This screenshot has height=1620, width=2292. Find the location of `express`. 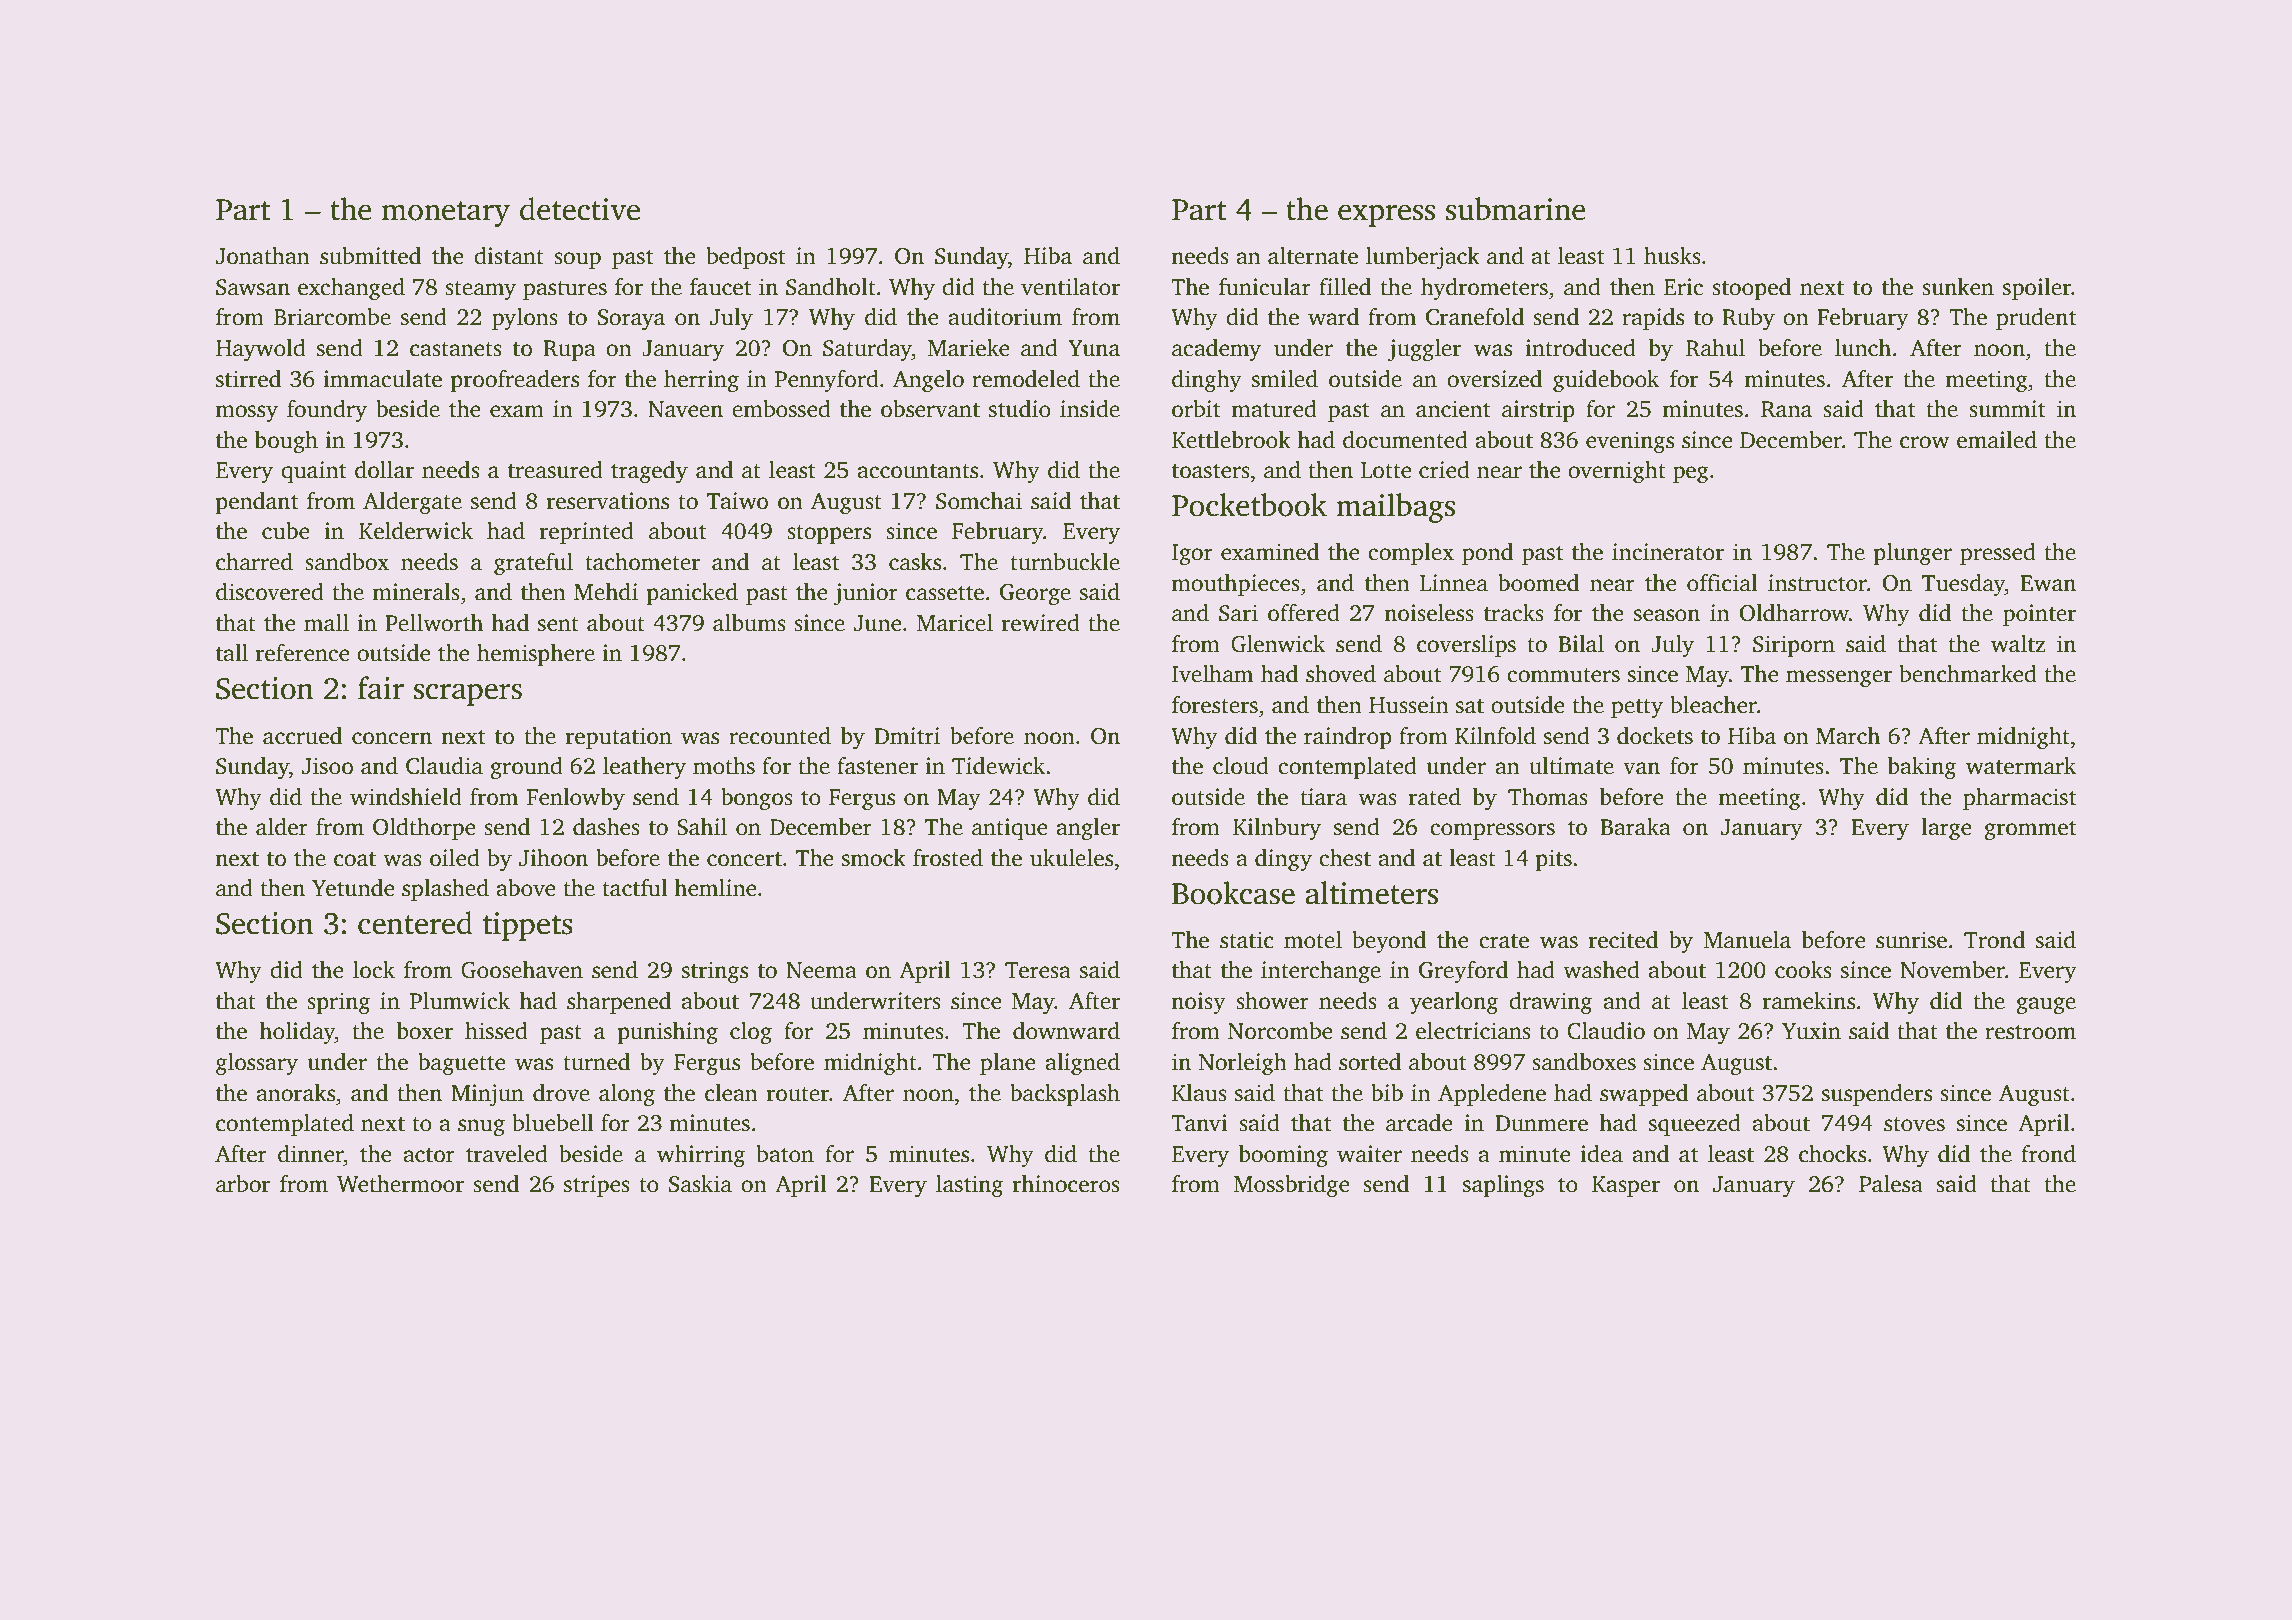

express is located at coordinates (1386, 215).
